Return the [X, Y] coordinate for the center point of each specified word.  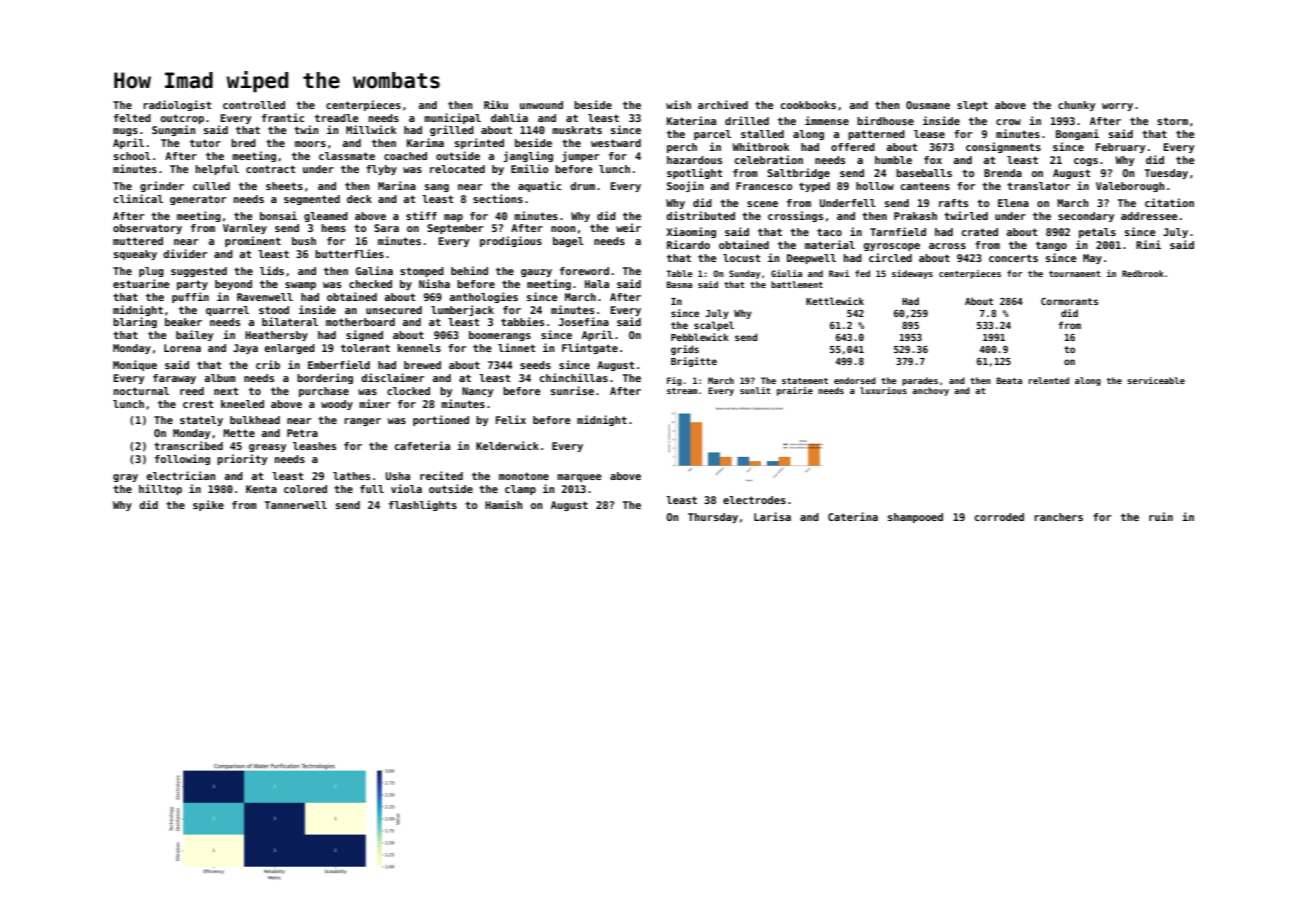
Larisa [772, 516]
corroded [999, 517]
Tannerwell [296, 505]
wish [678, 104]
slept [972, 106]
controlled [254, 105]
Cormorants [1069, 301]
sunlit [755, 390]
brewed [422, 365]
